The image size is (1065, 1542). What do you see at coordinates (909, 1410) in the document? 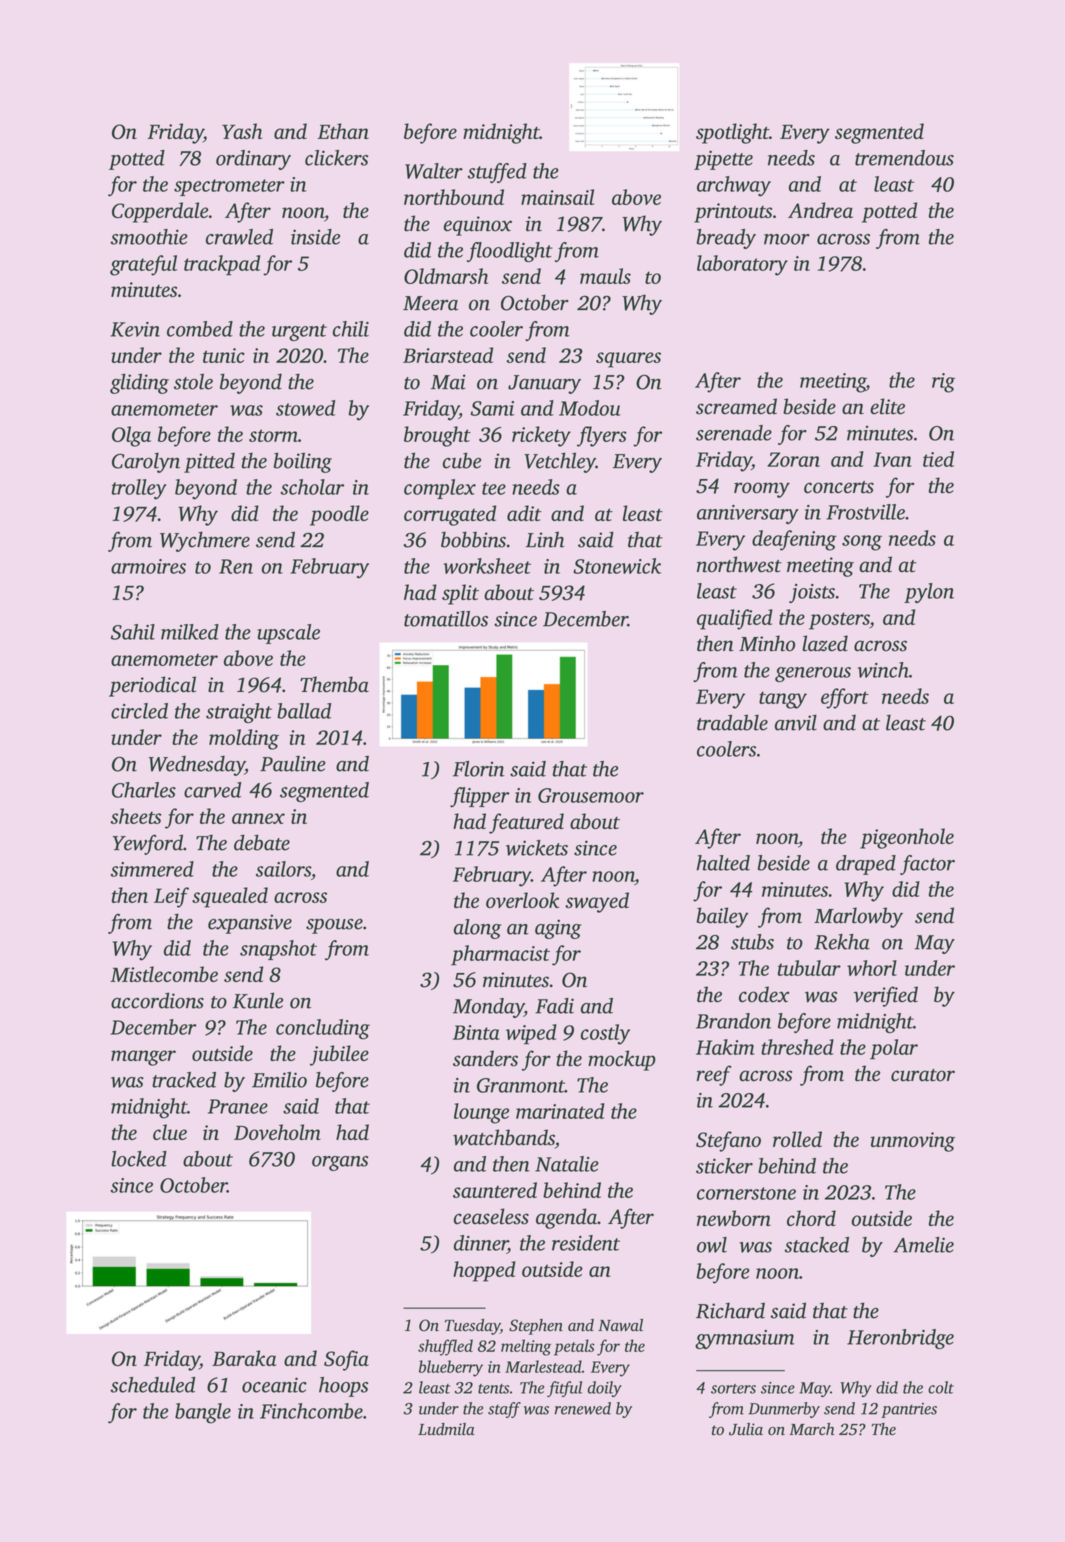
I see `pantries` at bounding box center [909, 1410].
